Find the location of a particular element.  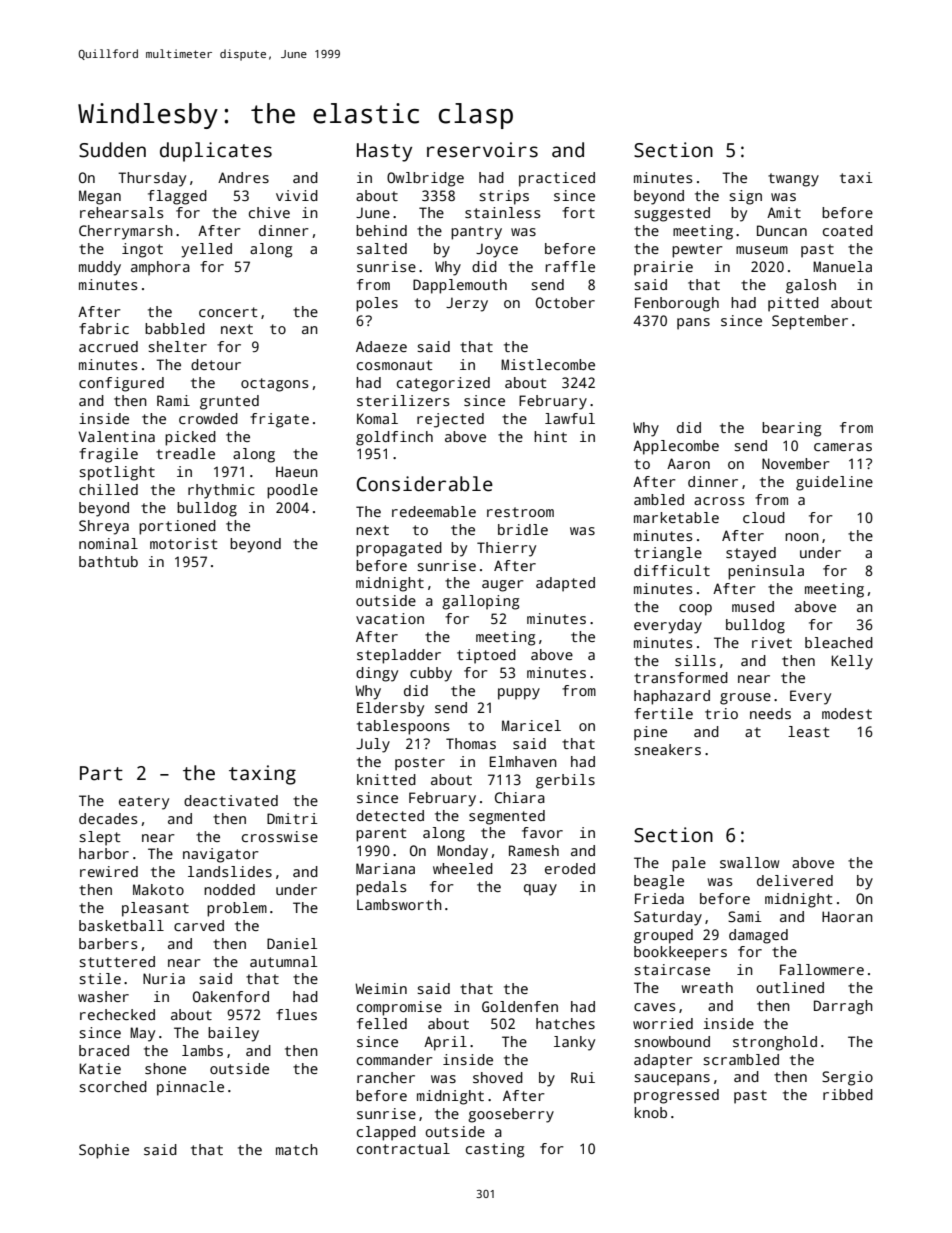

nominal is located at coordinates (108, 543).
